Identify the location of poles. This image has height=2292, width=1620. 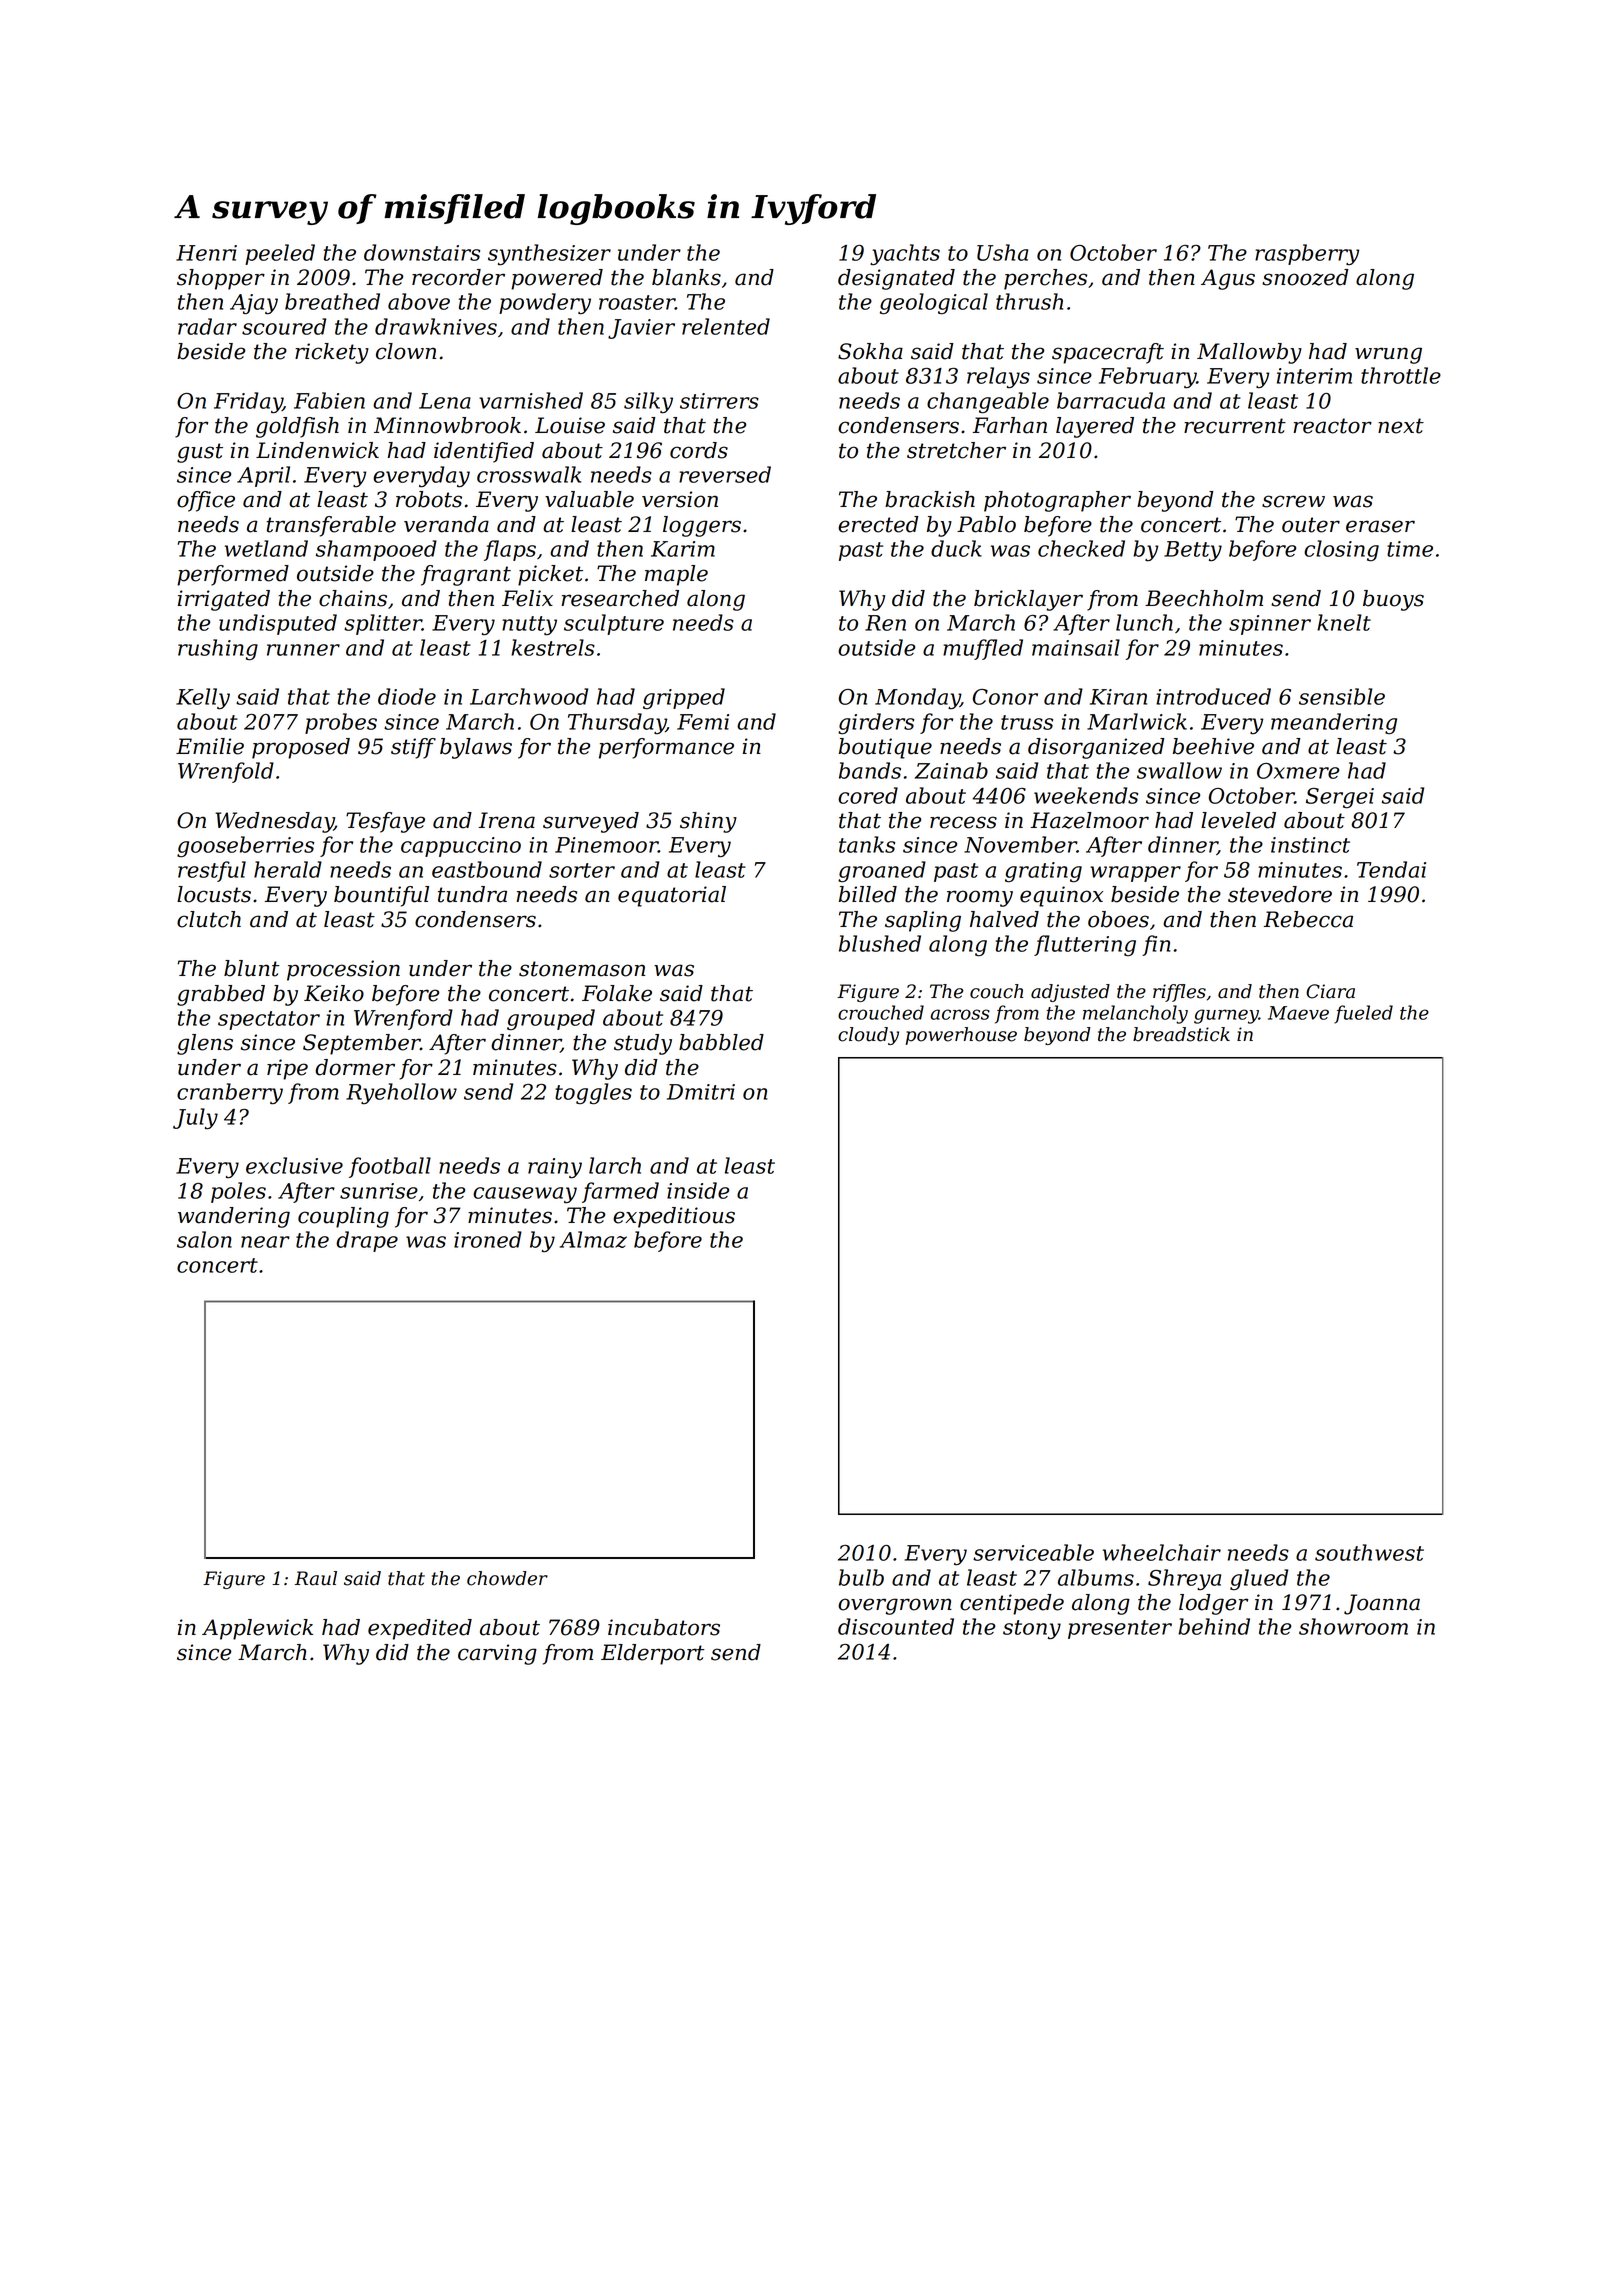
(238, 1192).
